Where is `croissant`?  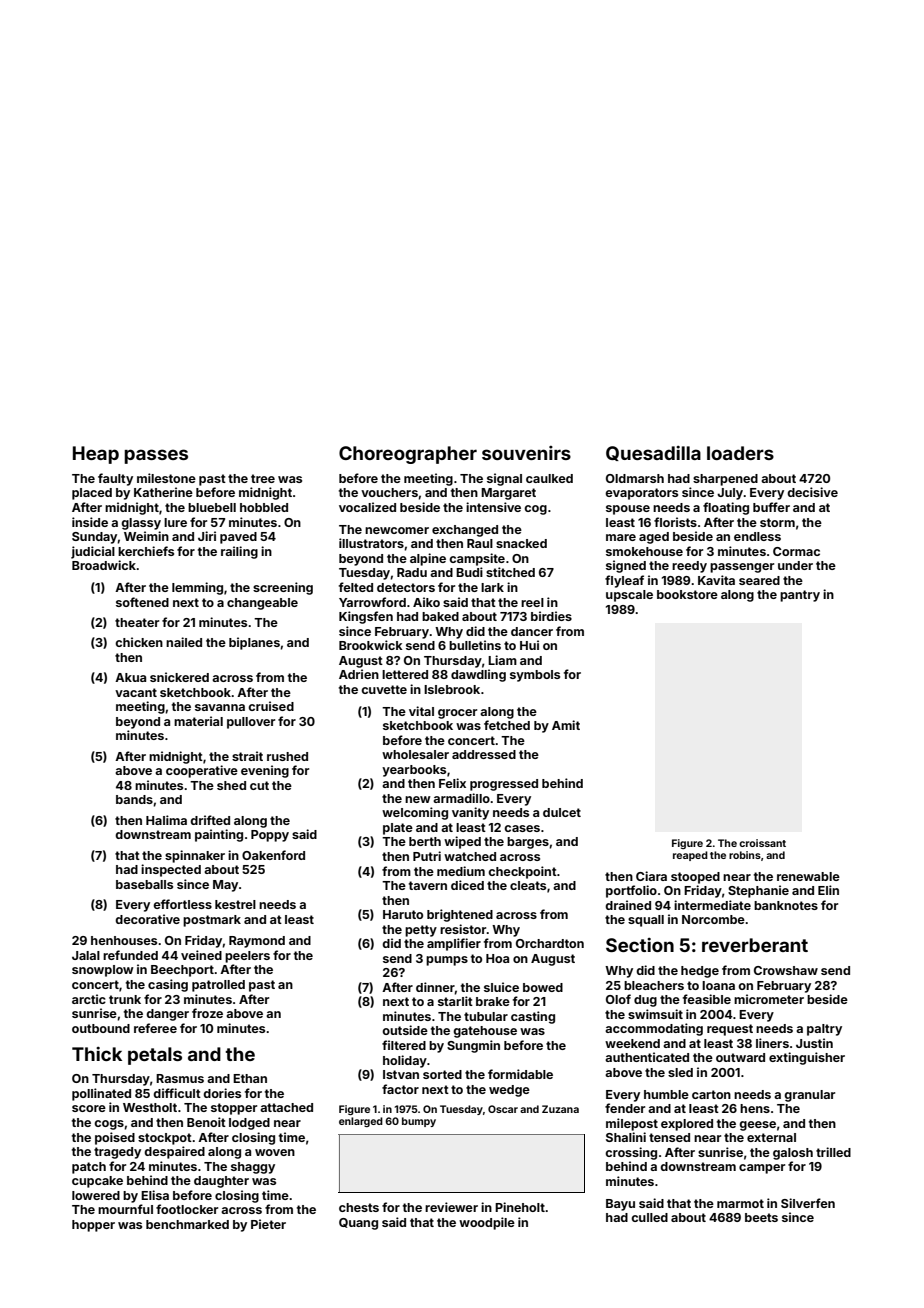 croissant is located at coordinates (762, 843).
